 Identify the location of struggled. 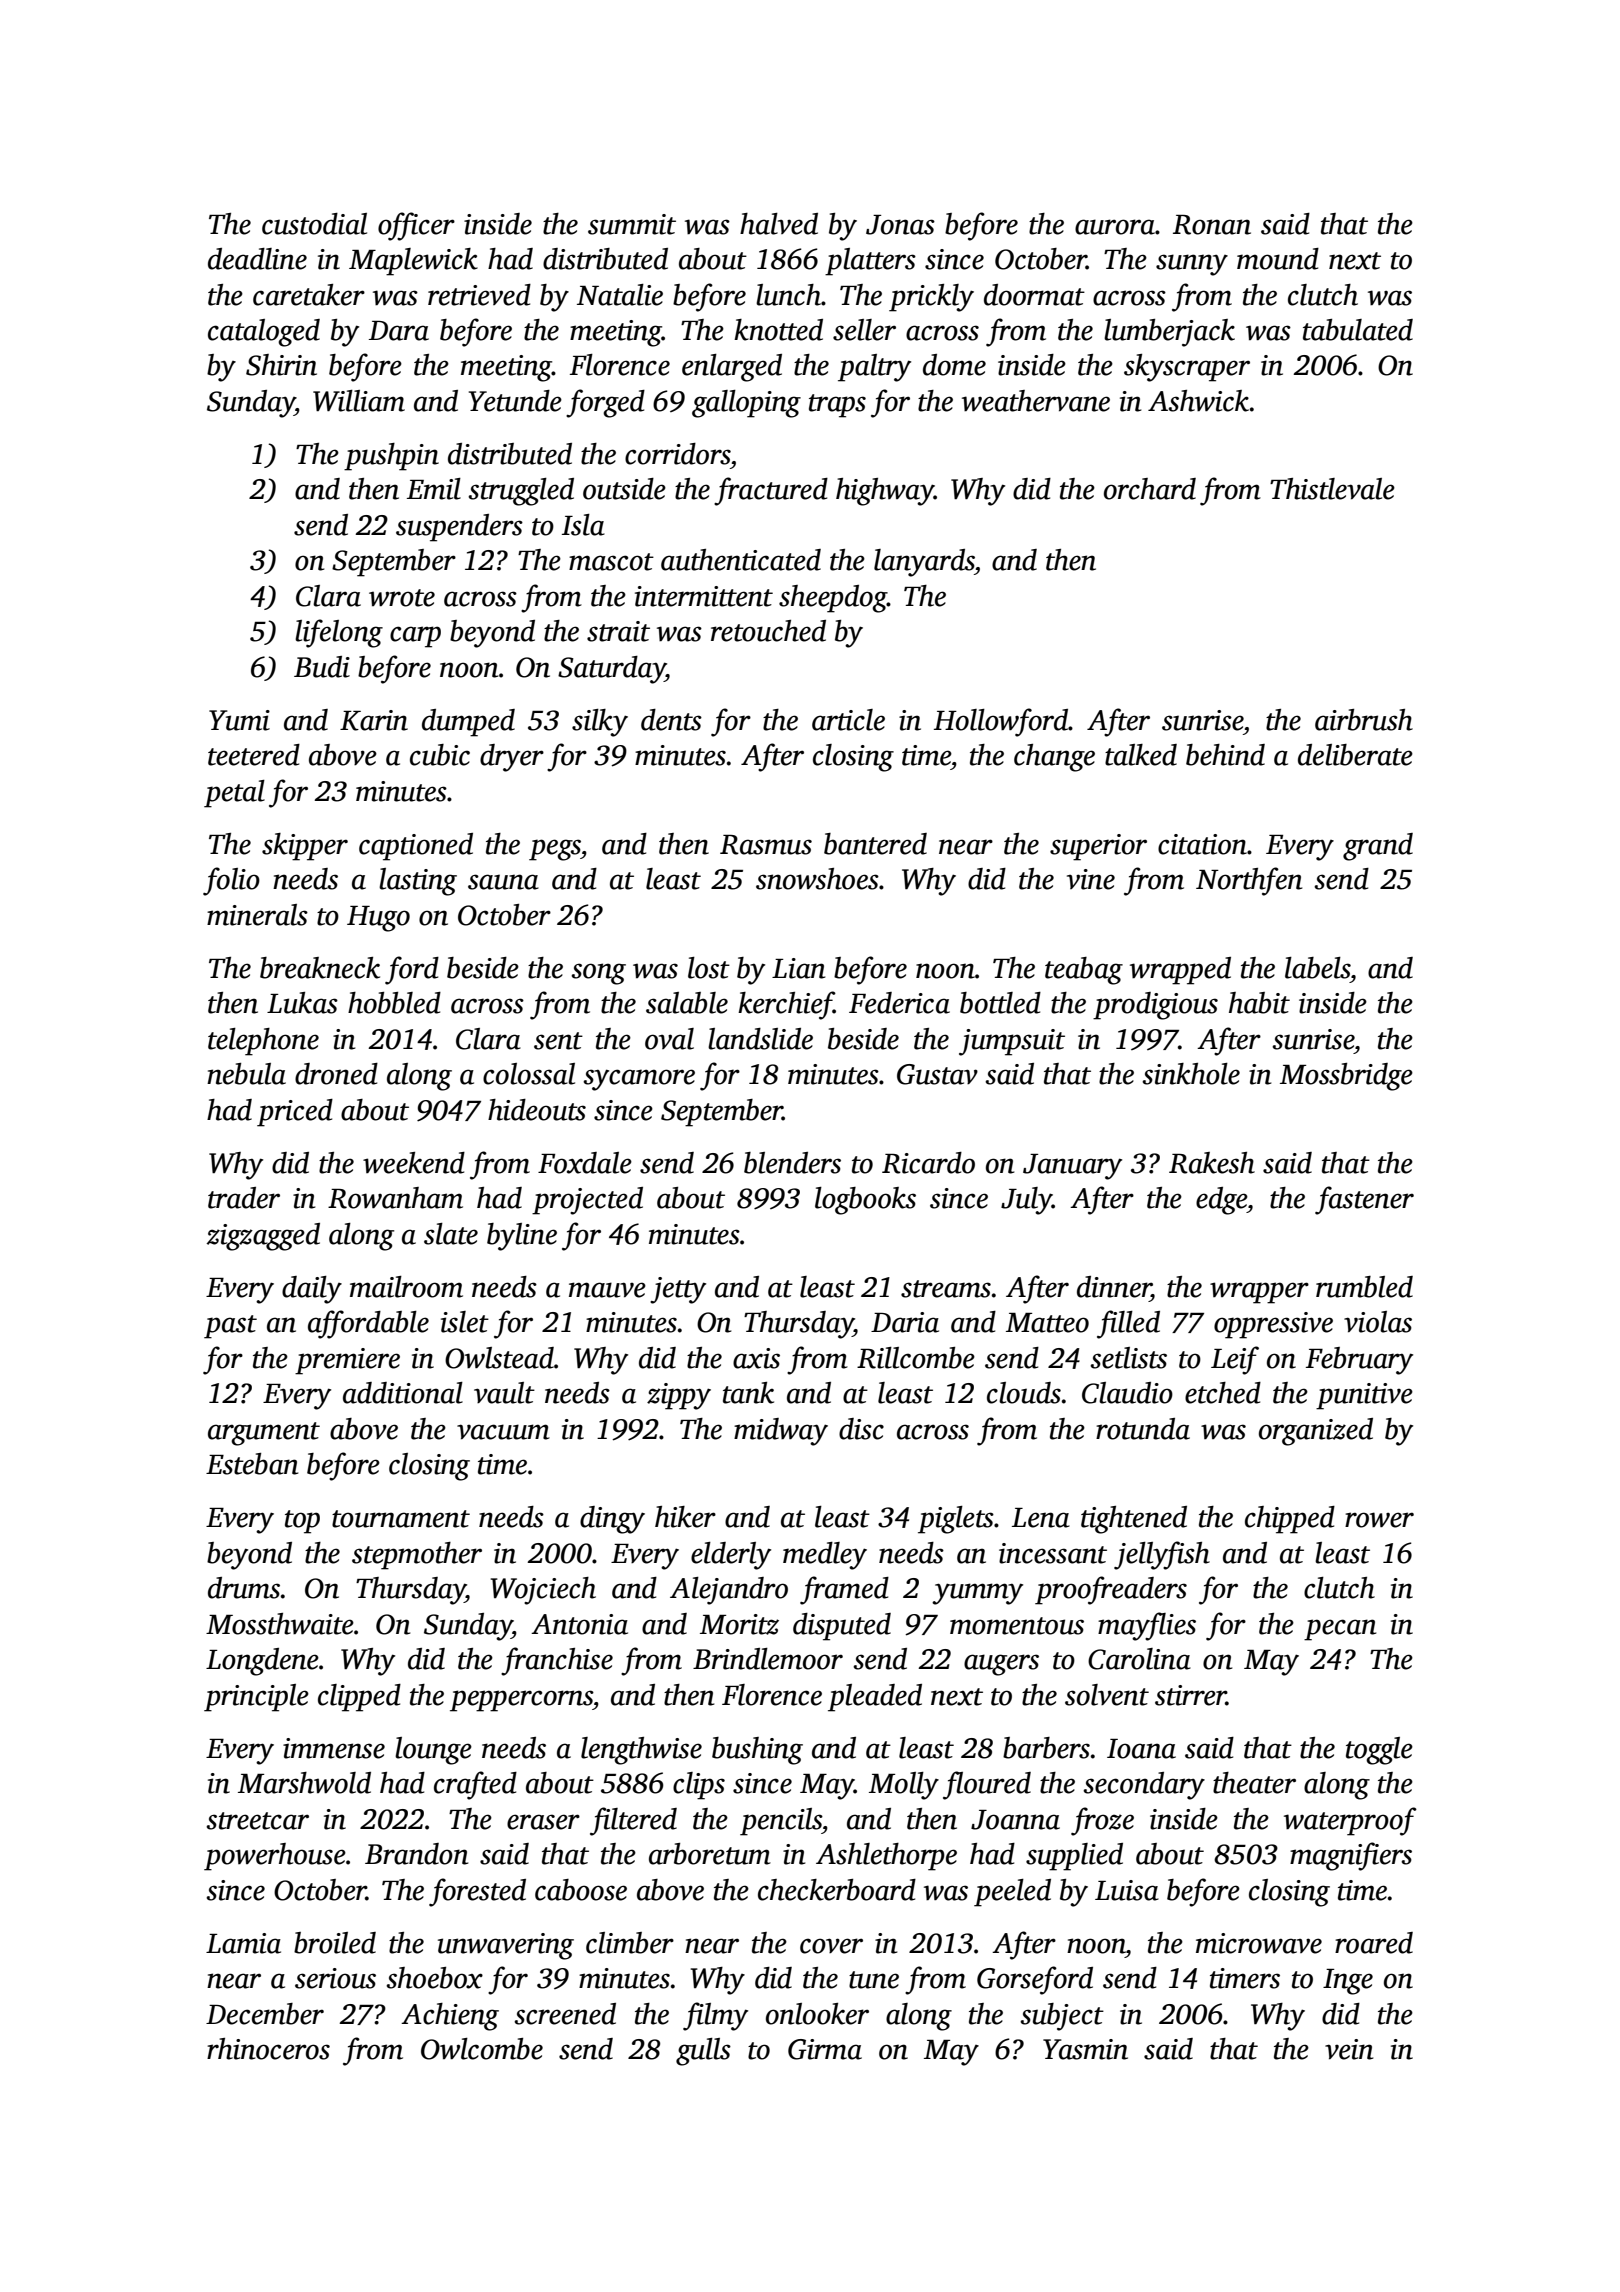
(521, 492).
